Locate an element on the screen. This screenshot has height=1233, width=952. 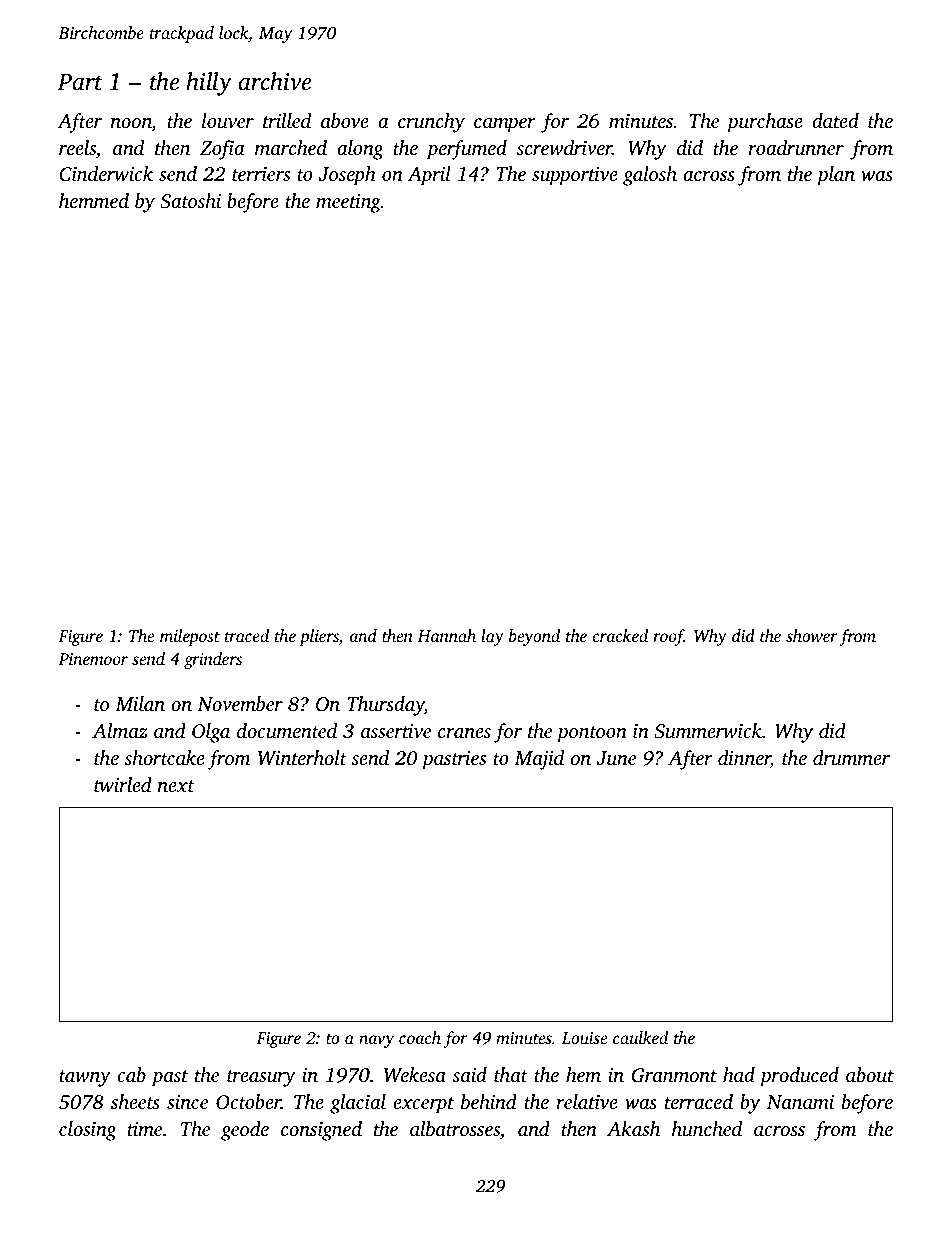
about is located at coordinates (870, 1074).
